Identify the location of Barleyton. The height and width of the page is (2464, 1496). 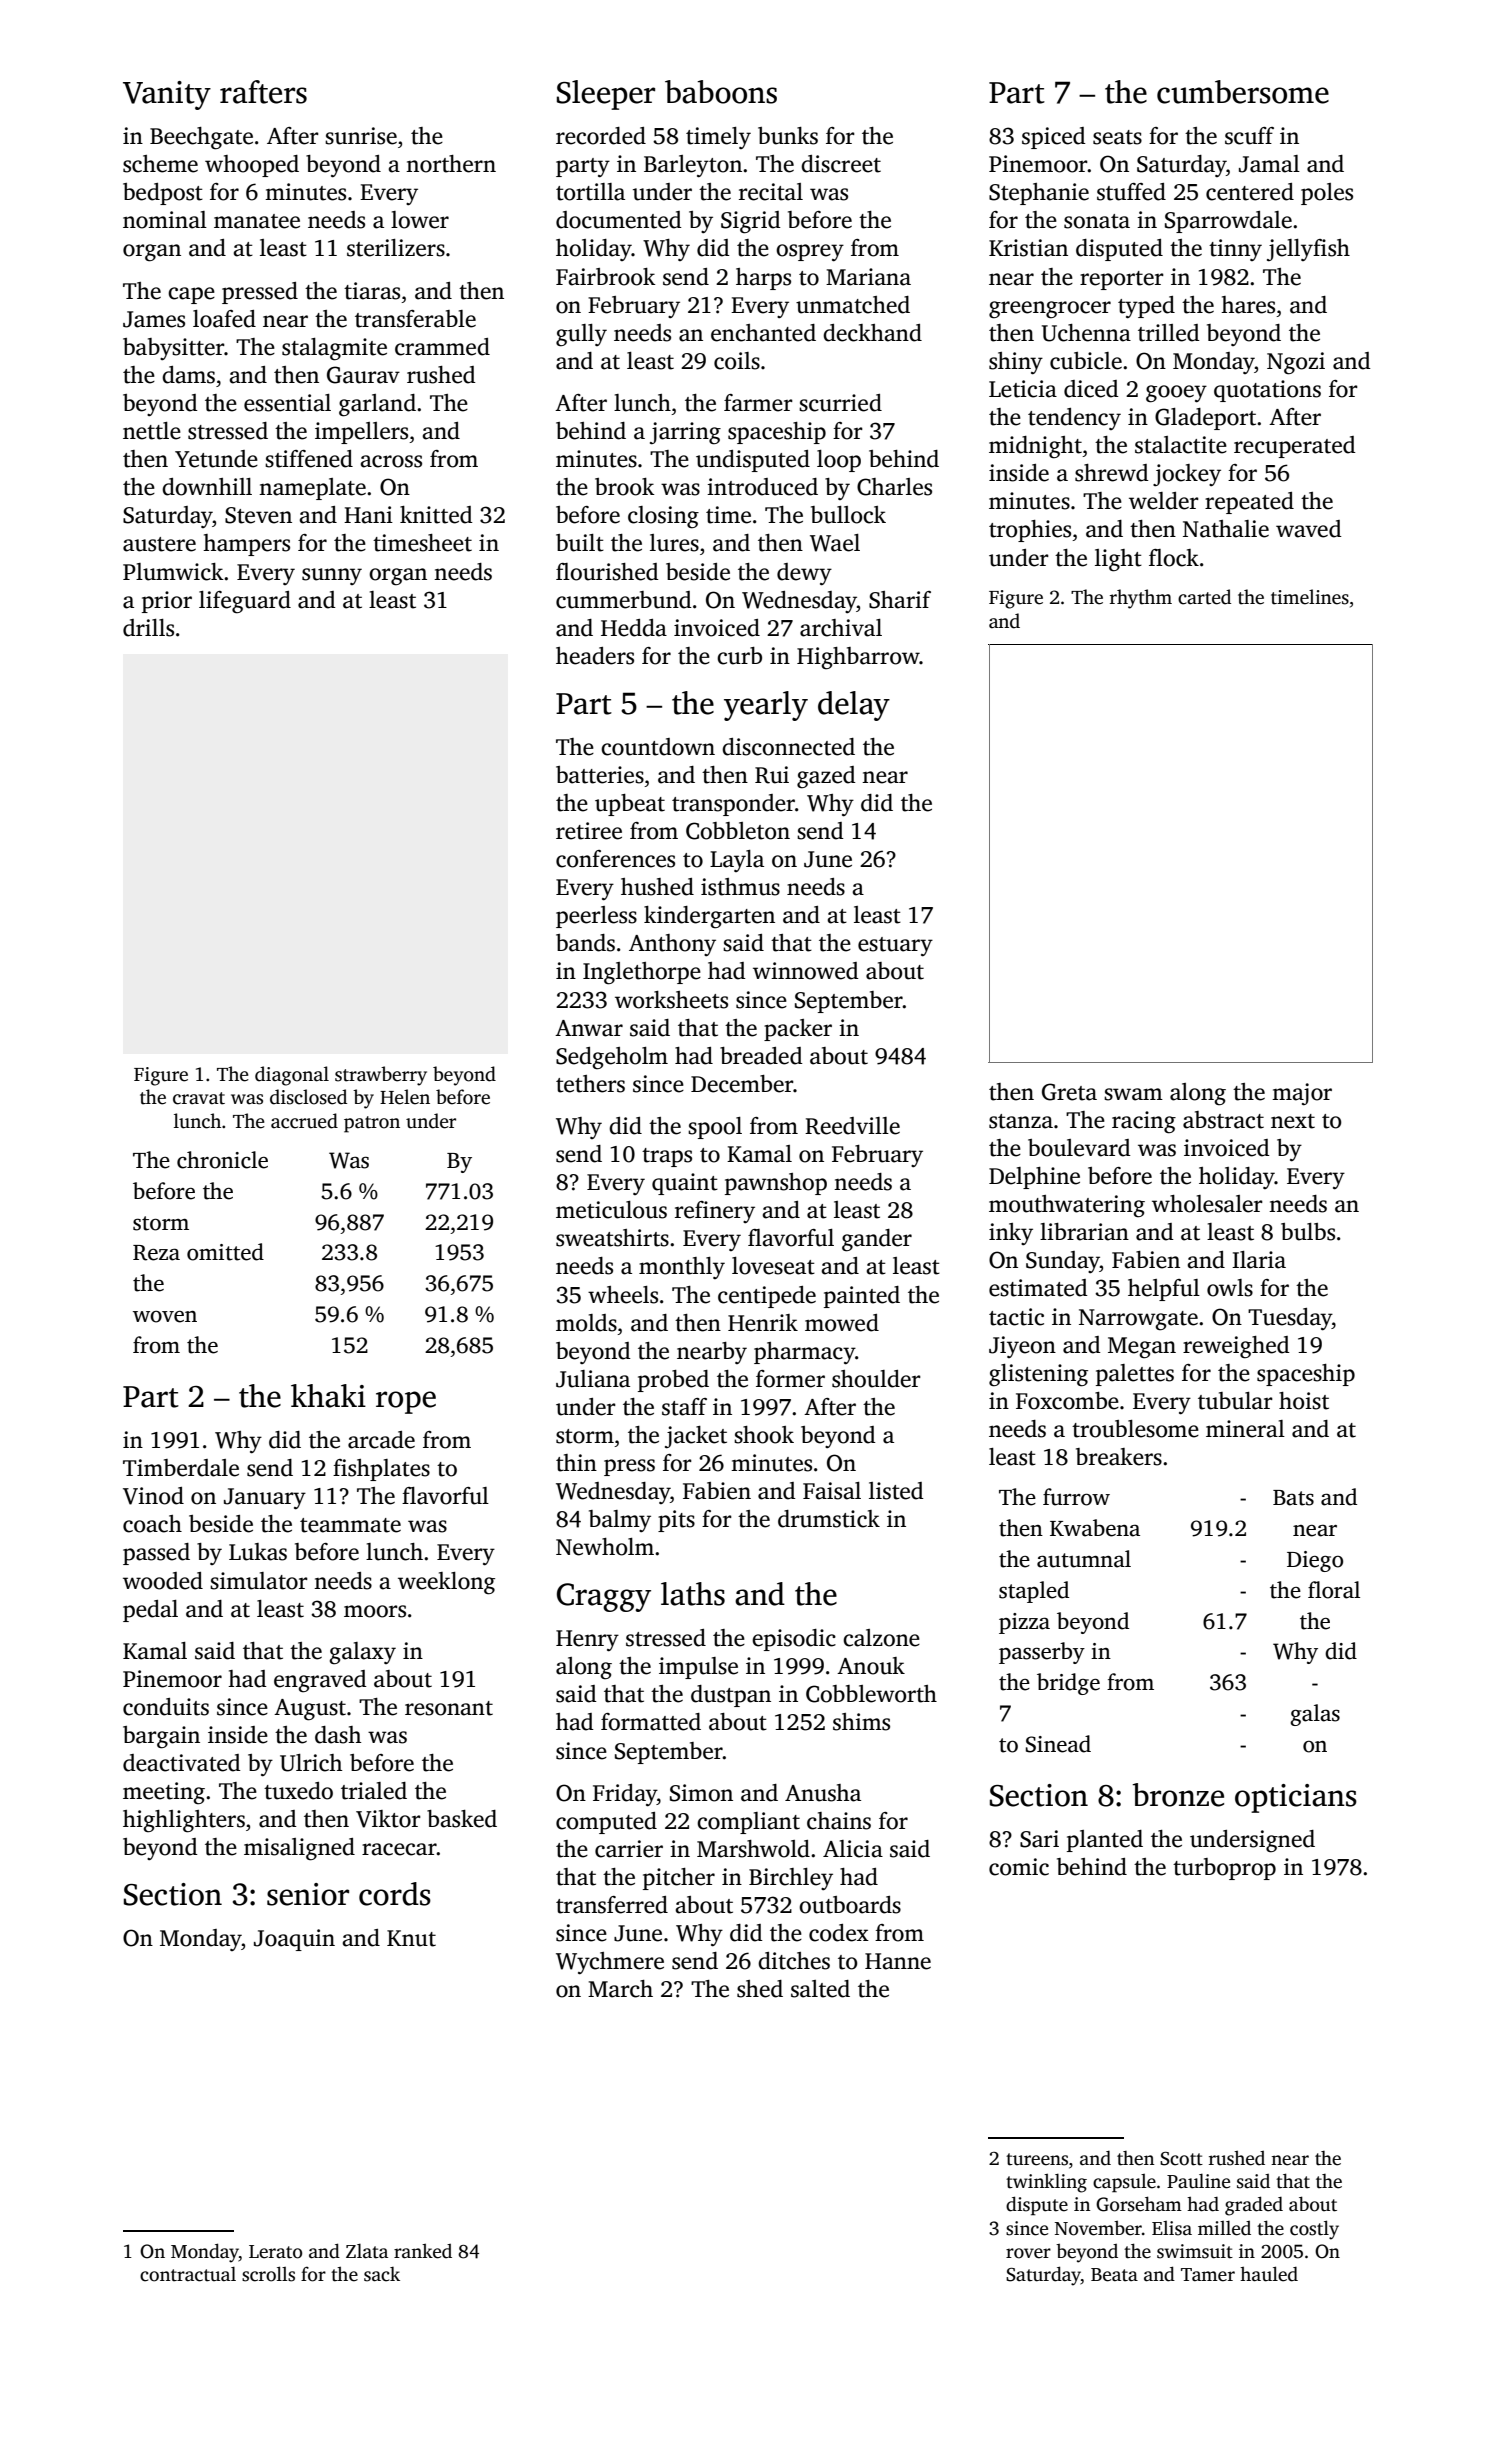
(693, 166).
